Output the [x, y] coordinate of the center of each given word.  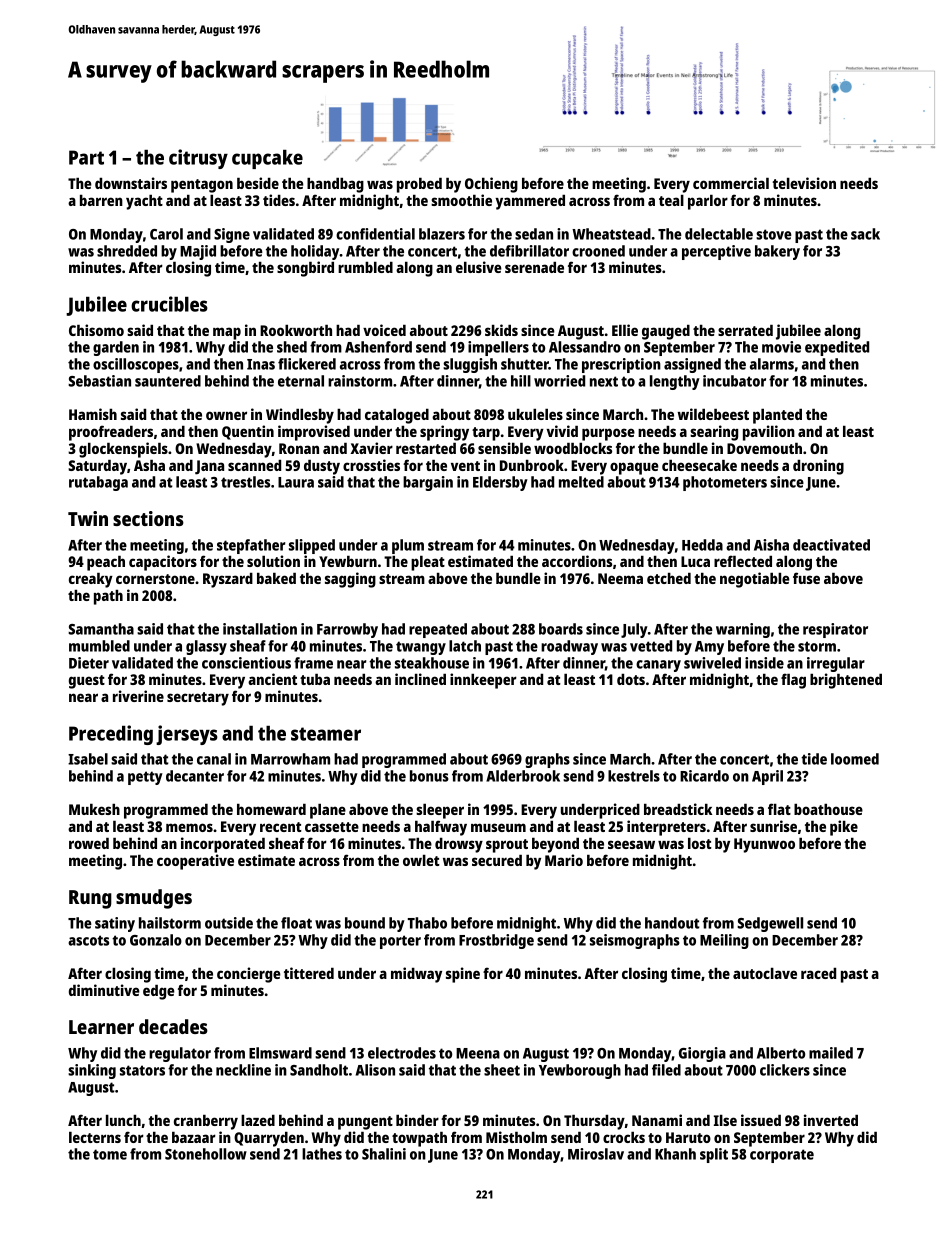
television [804, 183]
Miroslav [596, 1154]
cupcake [267, 159]
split [714, 1155]
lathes [322, 1154]
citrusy [198, 159]
